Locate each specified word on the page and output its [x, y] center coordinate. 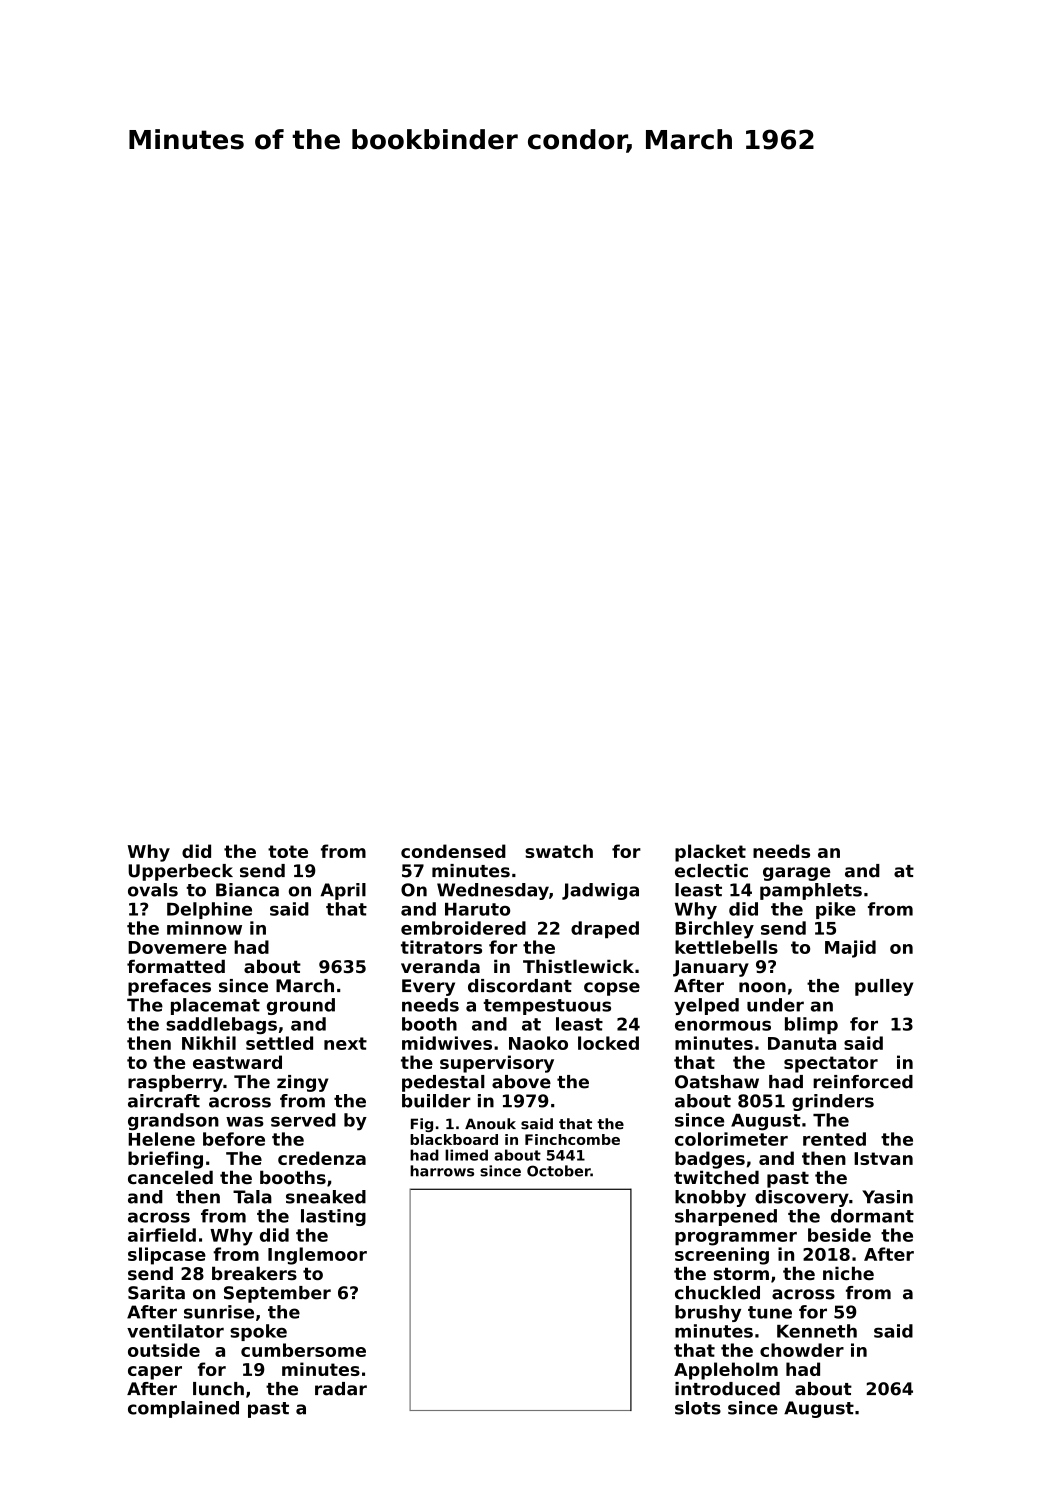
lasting [333, 1217]
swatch [559, 851]
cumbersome [303, 1350]
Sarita [156, 1293]
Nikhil [209, 1043]
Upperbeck [180, 872]
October [559, 1171]
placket [710, 853]
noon [762, 987]
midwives [447, 1043]
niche [848, 1273]
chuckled [717, 1293]
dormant [872, 1216]
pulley [884, 987]
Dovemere [177, 947]
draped [605, 930]
